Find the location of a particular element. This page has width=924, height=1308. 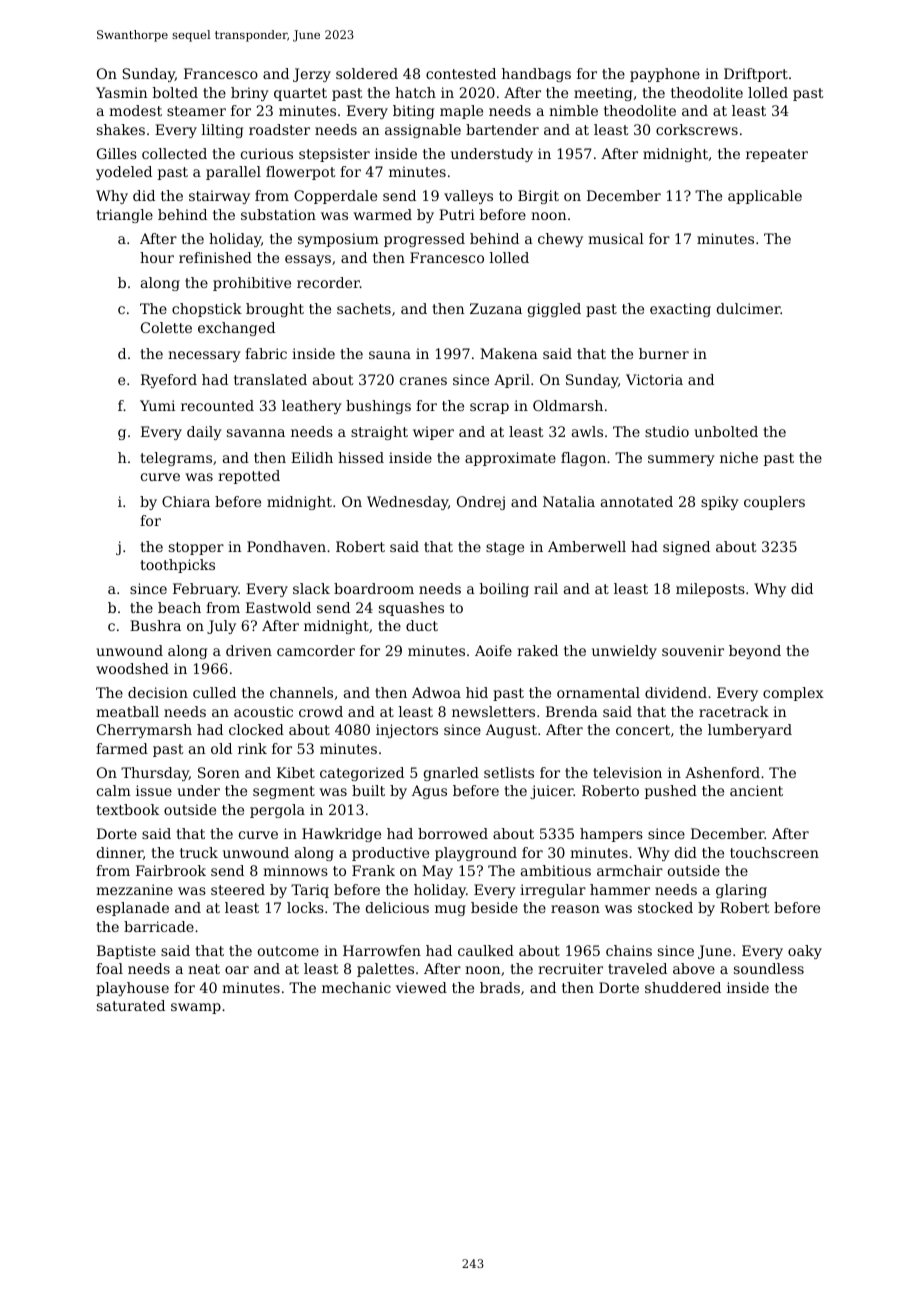

handbags is located at coordinates (536, 75).
